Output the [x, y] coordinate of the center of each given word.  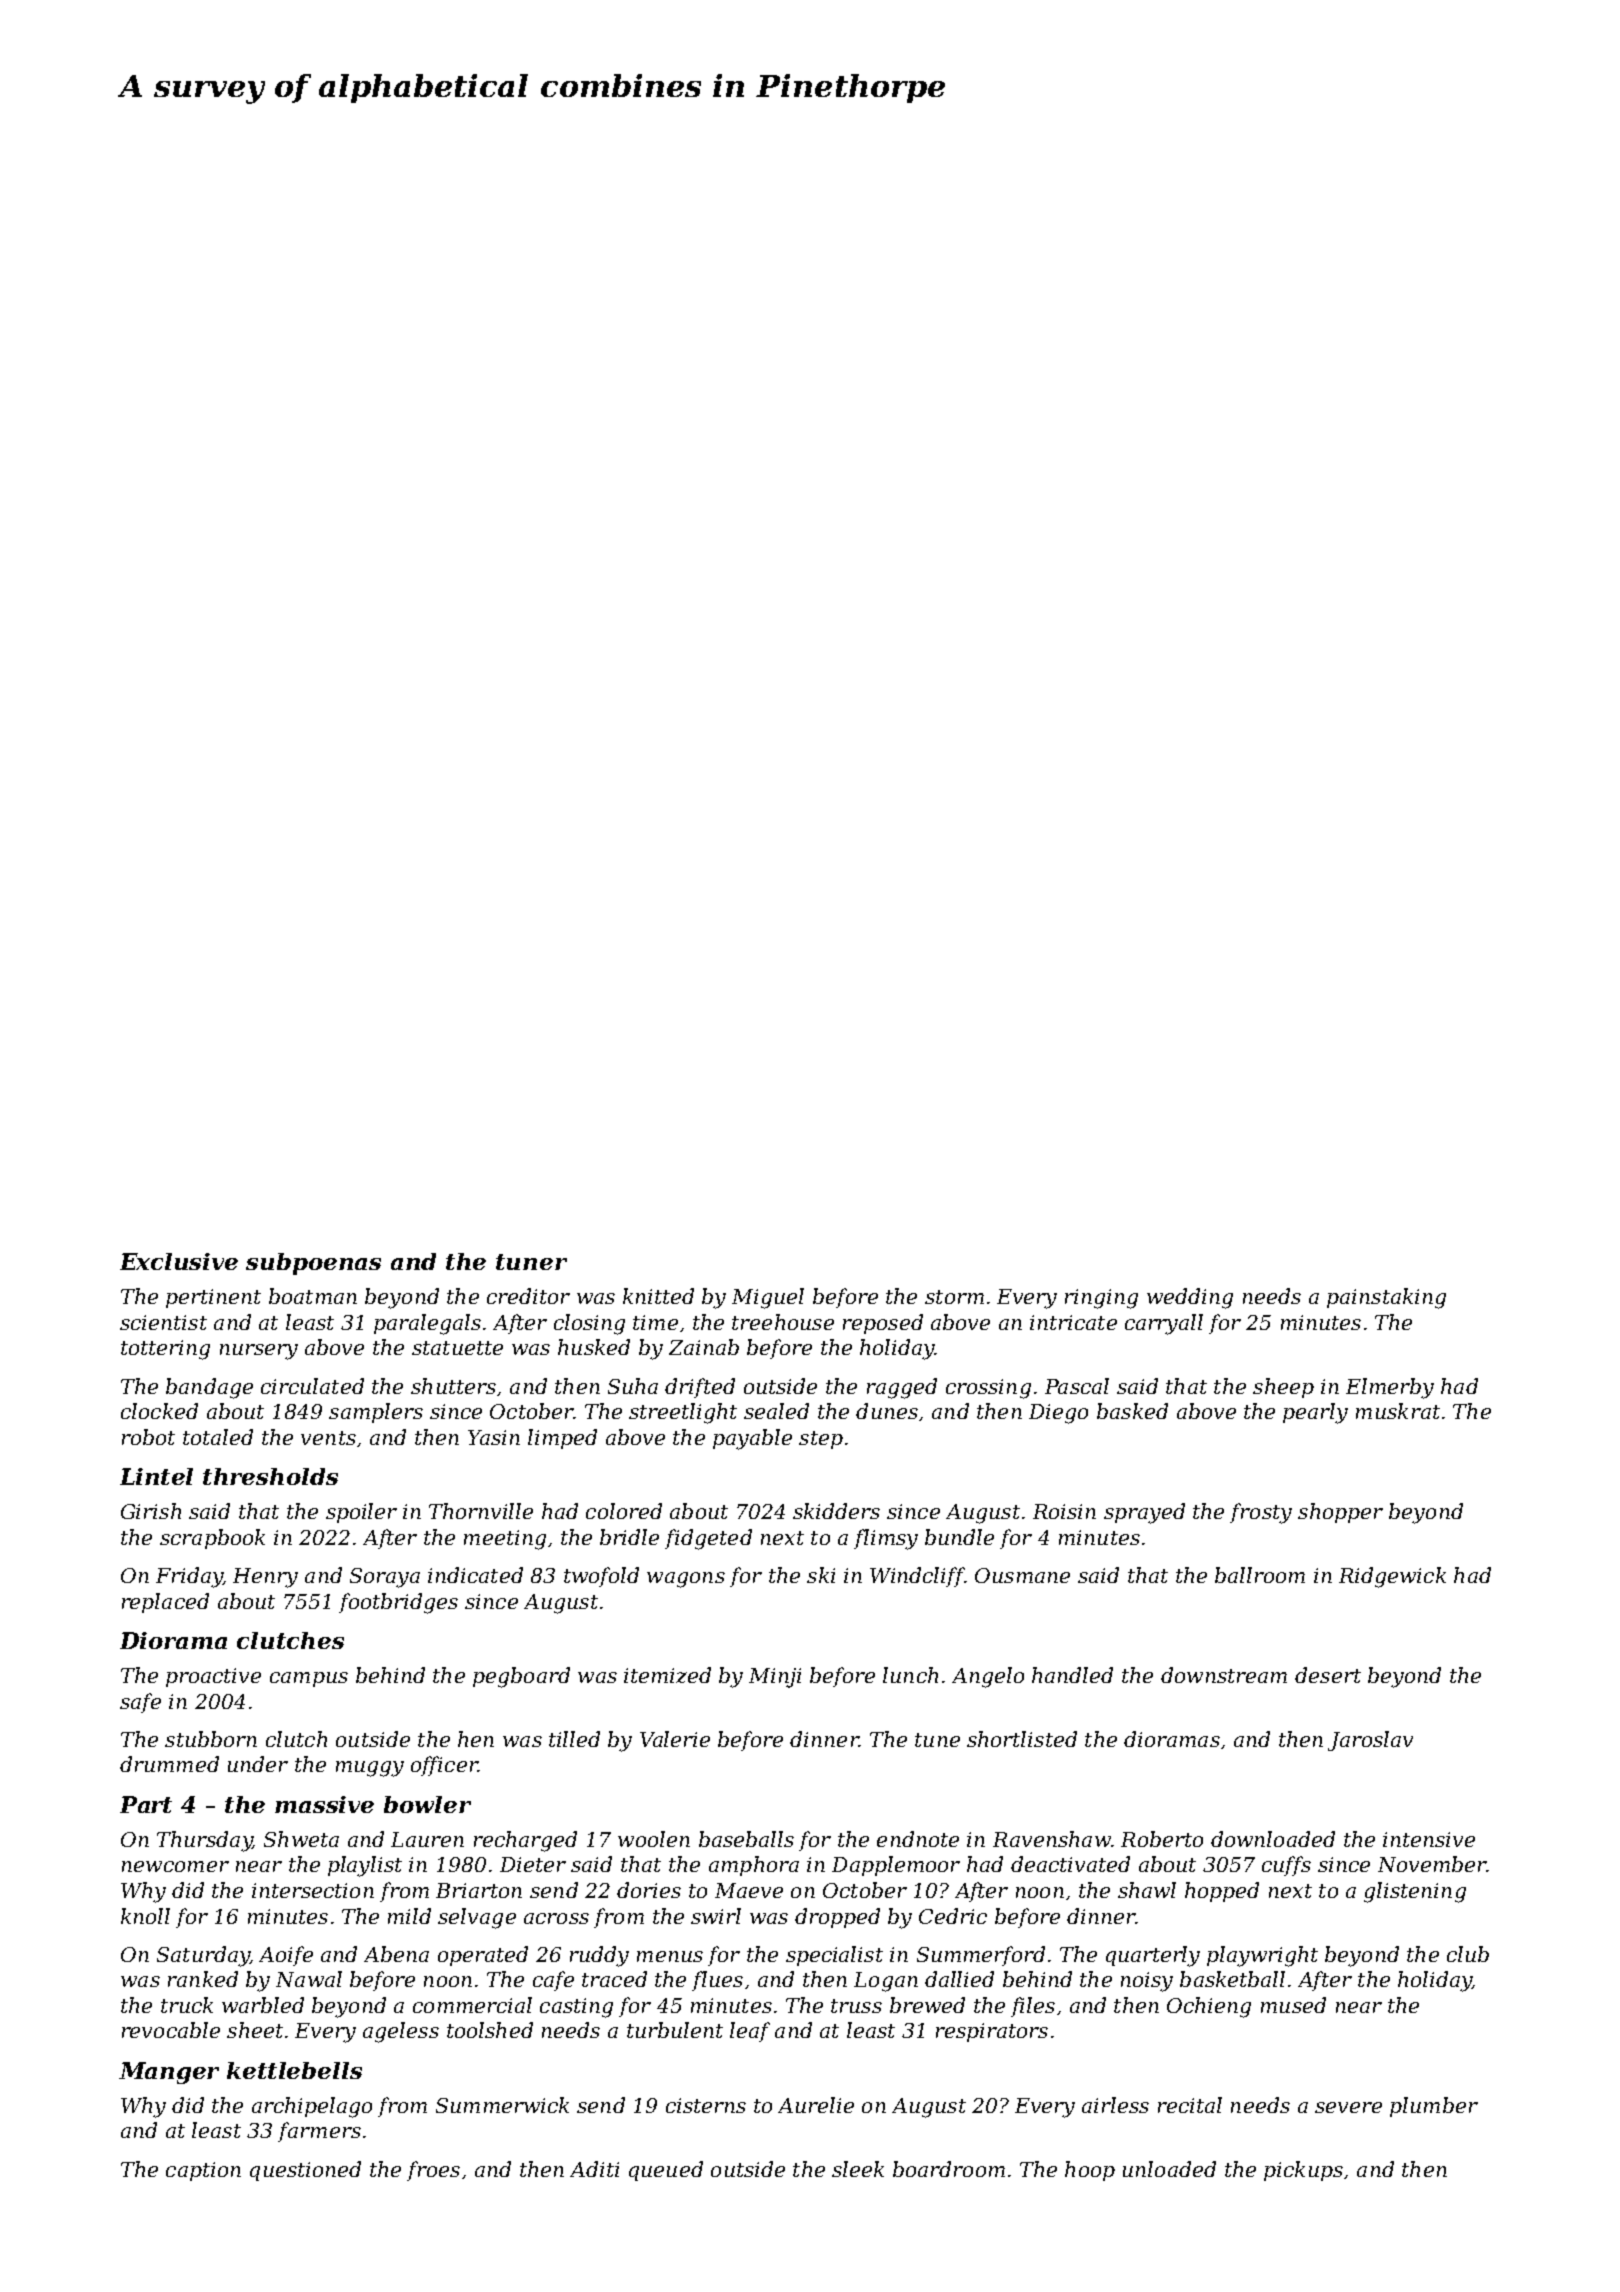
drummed [169, 1764]
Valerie [675, 1739]
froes [433, 2171]
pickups [1303, 2171]
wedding [1190, 1298]
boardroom [949, 2169]
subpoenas [313, 1264]
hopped [1222, 1892]
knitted [658, 1296]
